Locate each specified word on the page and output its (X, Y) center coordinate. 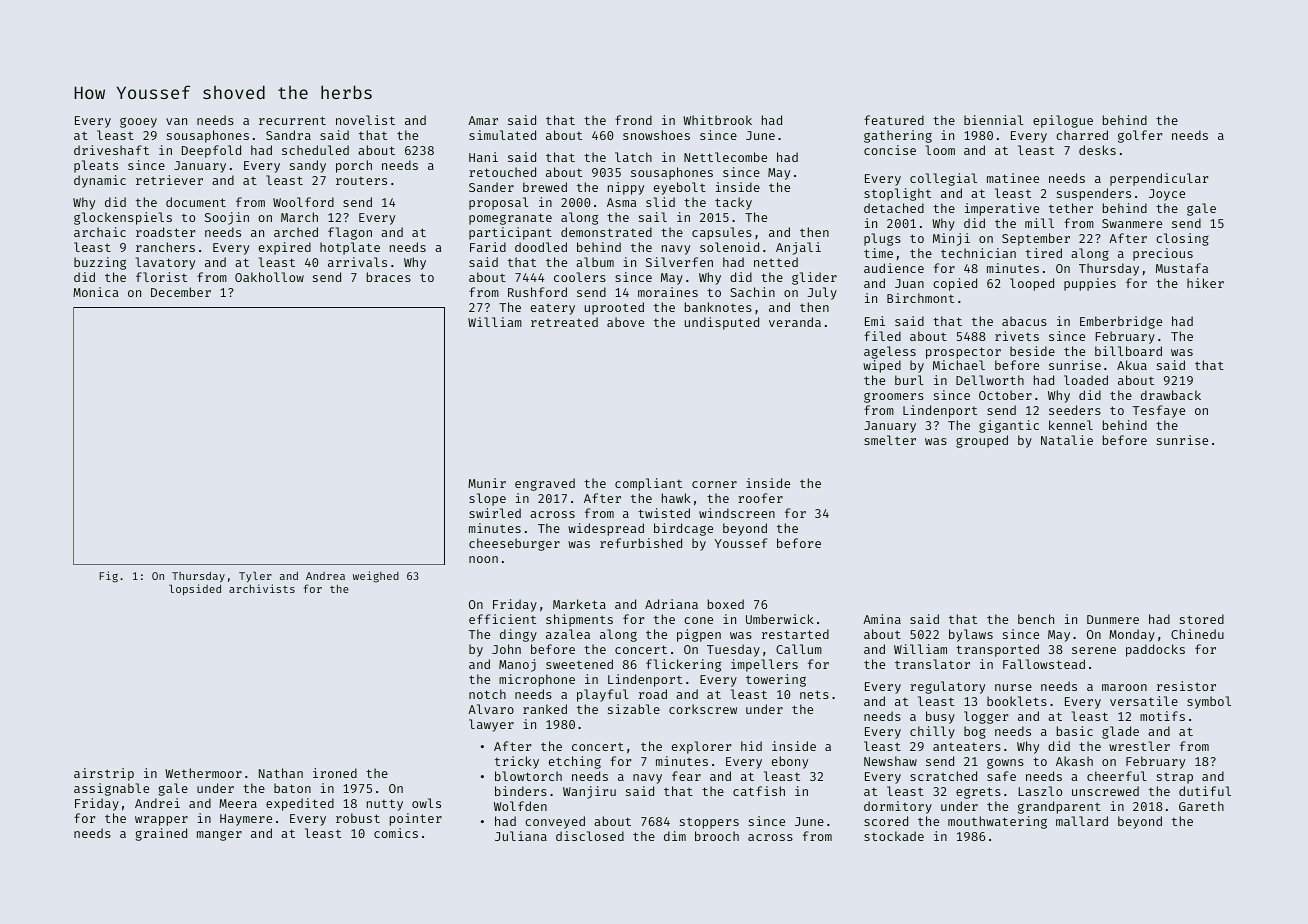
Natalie (1067, 440)
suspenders (1094, 194)
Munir (487, 483)
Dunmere (1113, 619)
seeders (1075, 410)
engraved (545, 484)
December (181, 292)
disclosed (590, 836)
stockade (894, 836)
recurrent (292, 120)
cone (698, 620)
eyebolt (680, 188)
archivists (262, 588)
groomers (894, 397)
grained (161, 834)
